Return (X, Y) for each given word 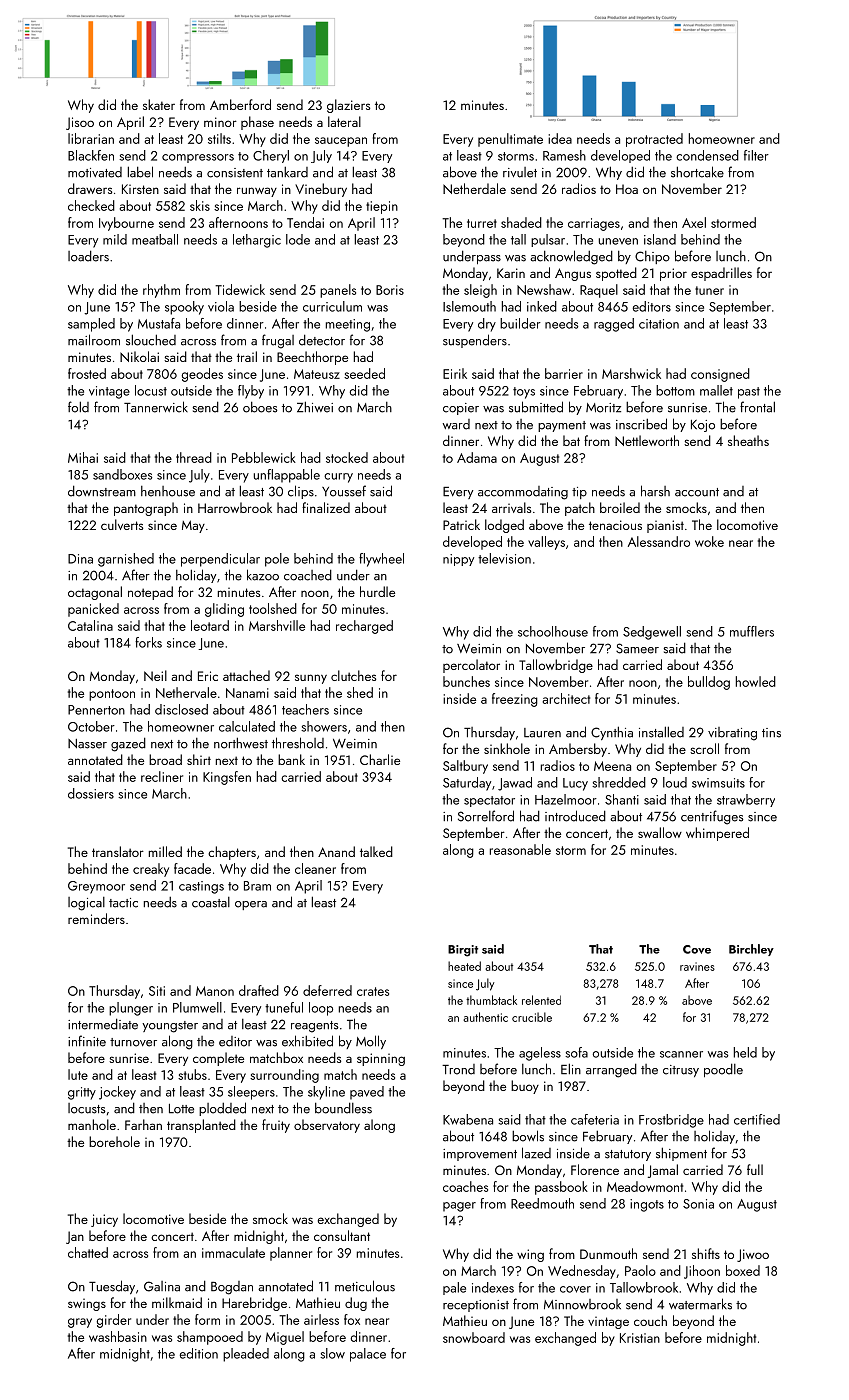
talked (376, 851)
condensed (707, 155)
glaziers (348, 106)
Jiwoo (753, 1255)
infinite (87, 1041)
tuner (709, 290)
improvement (480, 1155)
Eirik (455, 373)
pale (454, 1288)
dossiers (91, 793)
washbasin (118, 1336)
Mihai (83, 457)
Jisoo (80, 123)
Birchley (751, 950)
